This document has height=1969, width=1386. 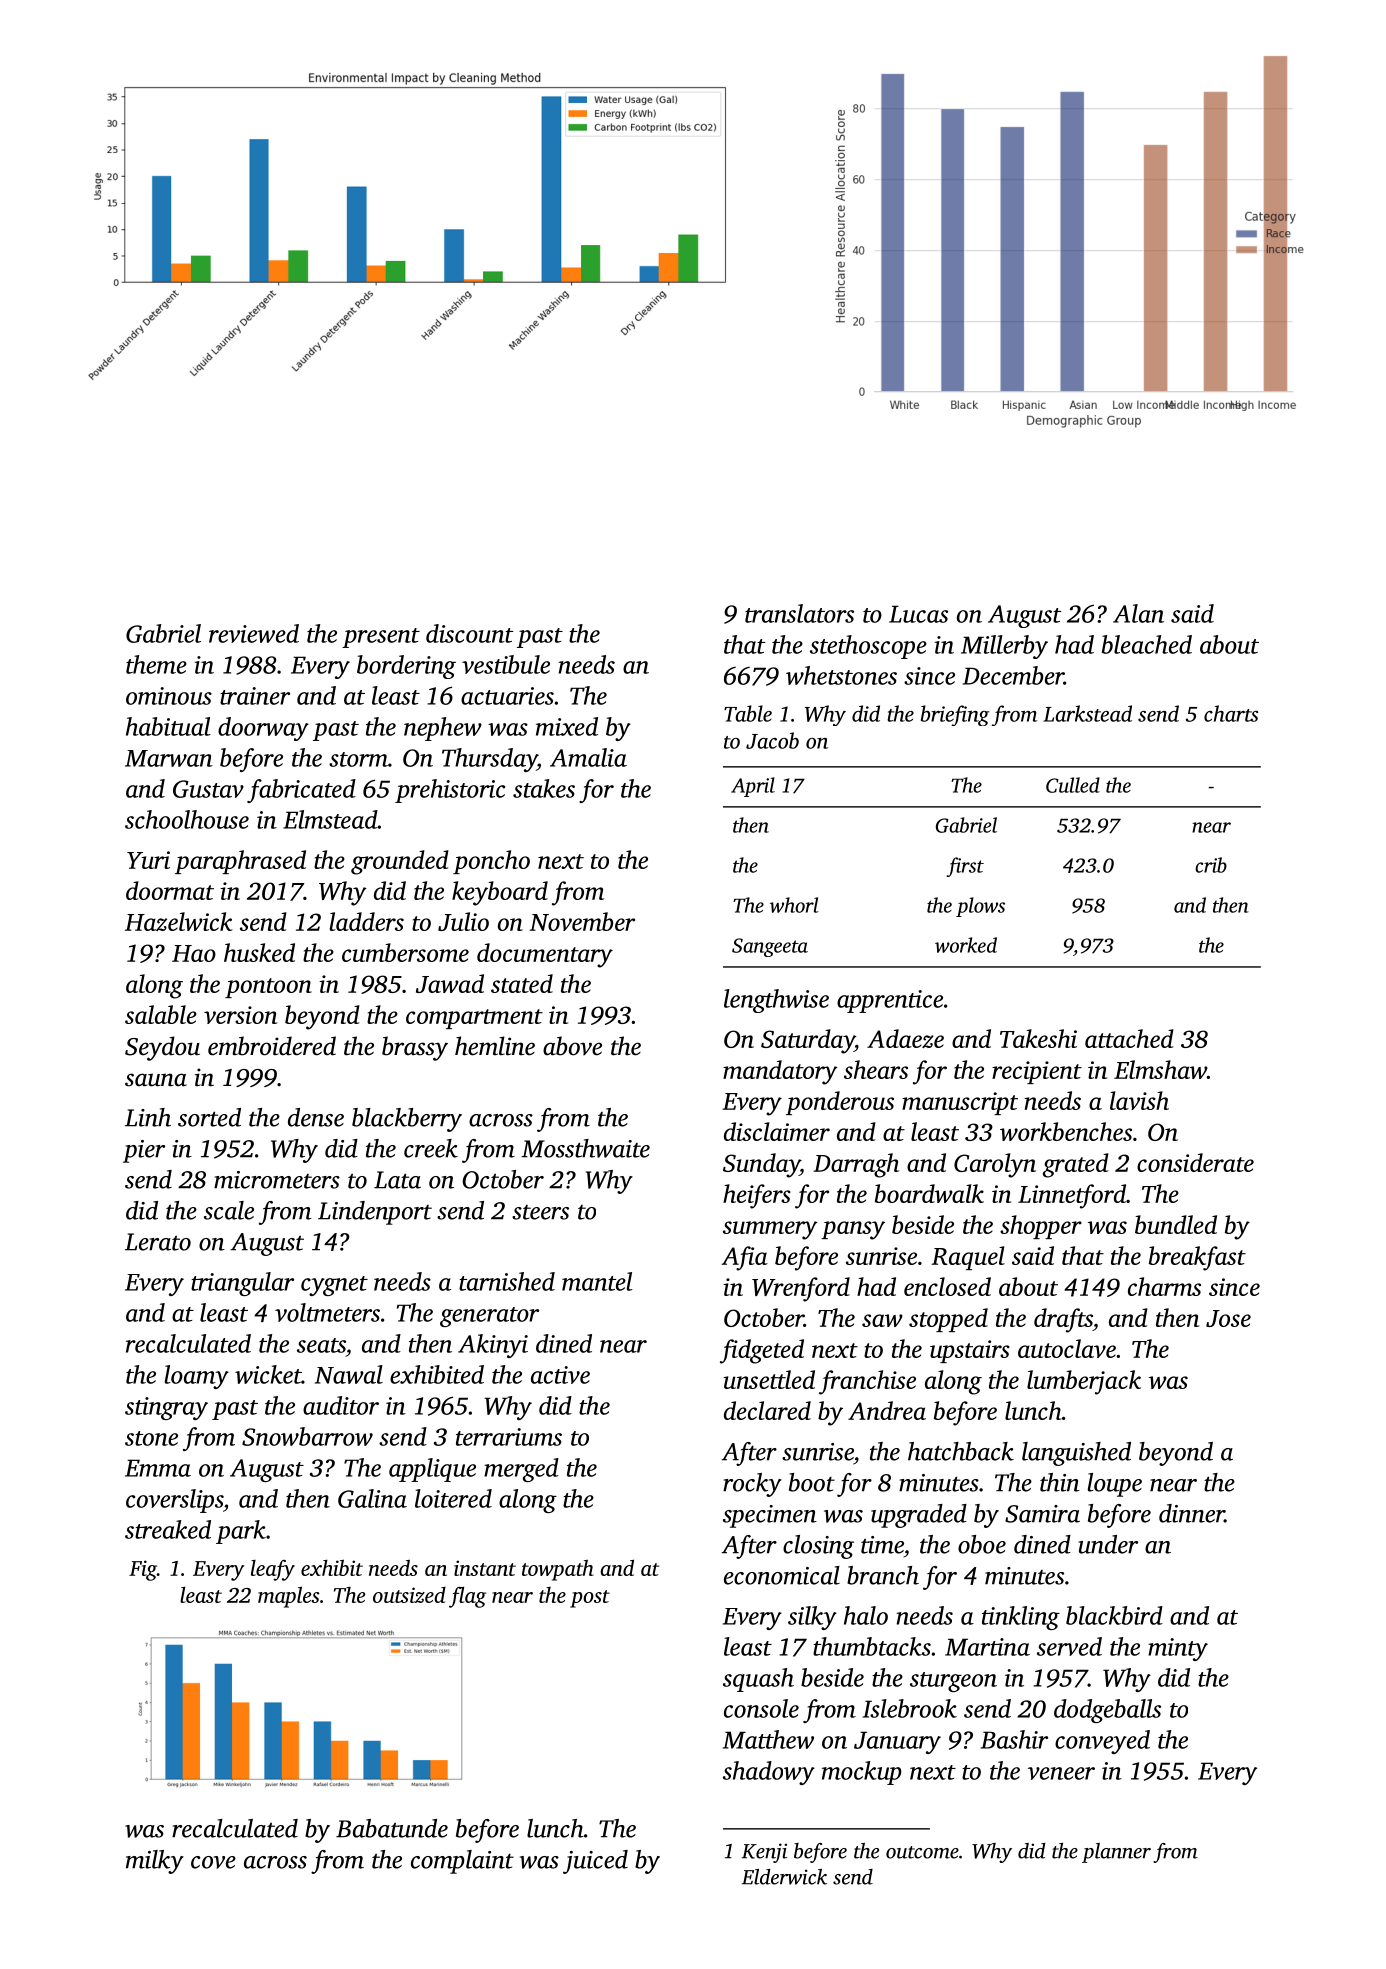 I want to click on Elderwick, so click(x=784, y=1877).
